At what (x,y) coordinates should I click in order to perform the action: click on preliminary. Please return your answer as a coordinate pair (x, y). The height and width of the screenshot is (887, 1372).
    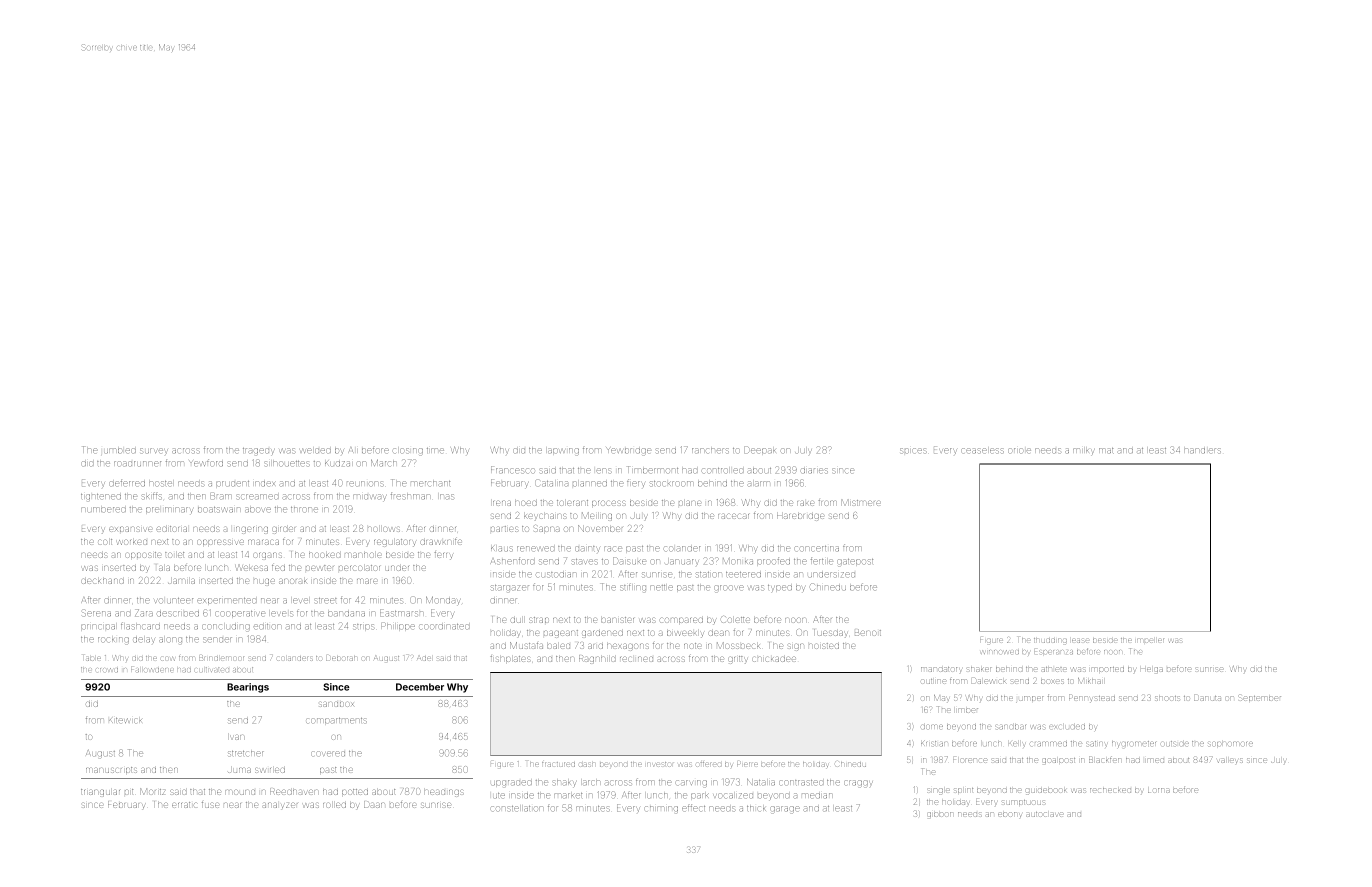
    Looking at the image, I should click on (169, 510).
